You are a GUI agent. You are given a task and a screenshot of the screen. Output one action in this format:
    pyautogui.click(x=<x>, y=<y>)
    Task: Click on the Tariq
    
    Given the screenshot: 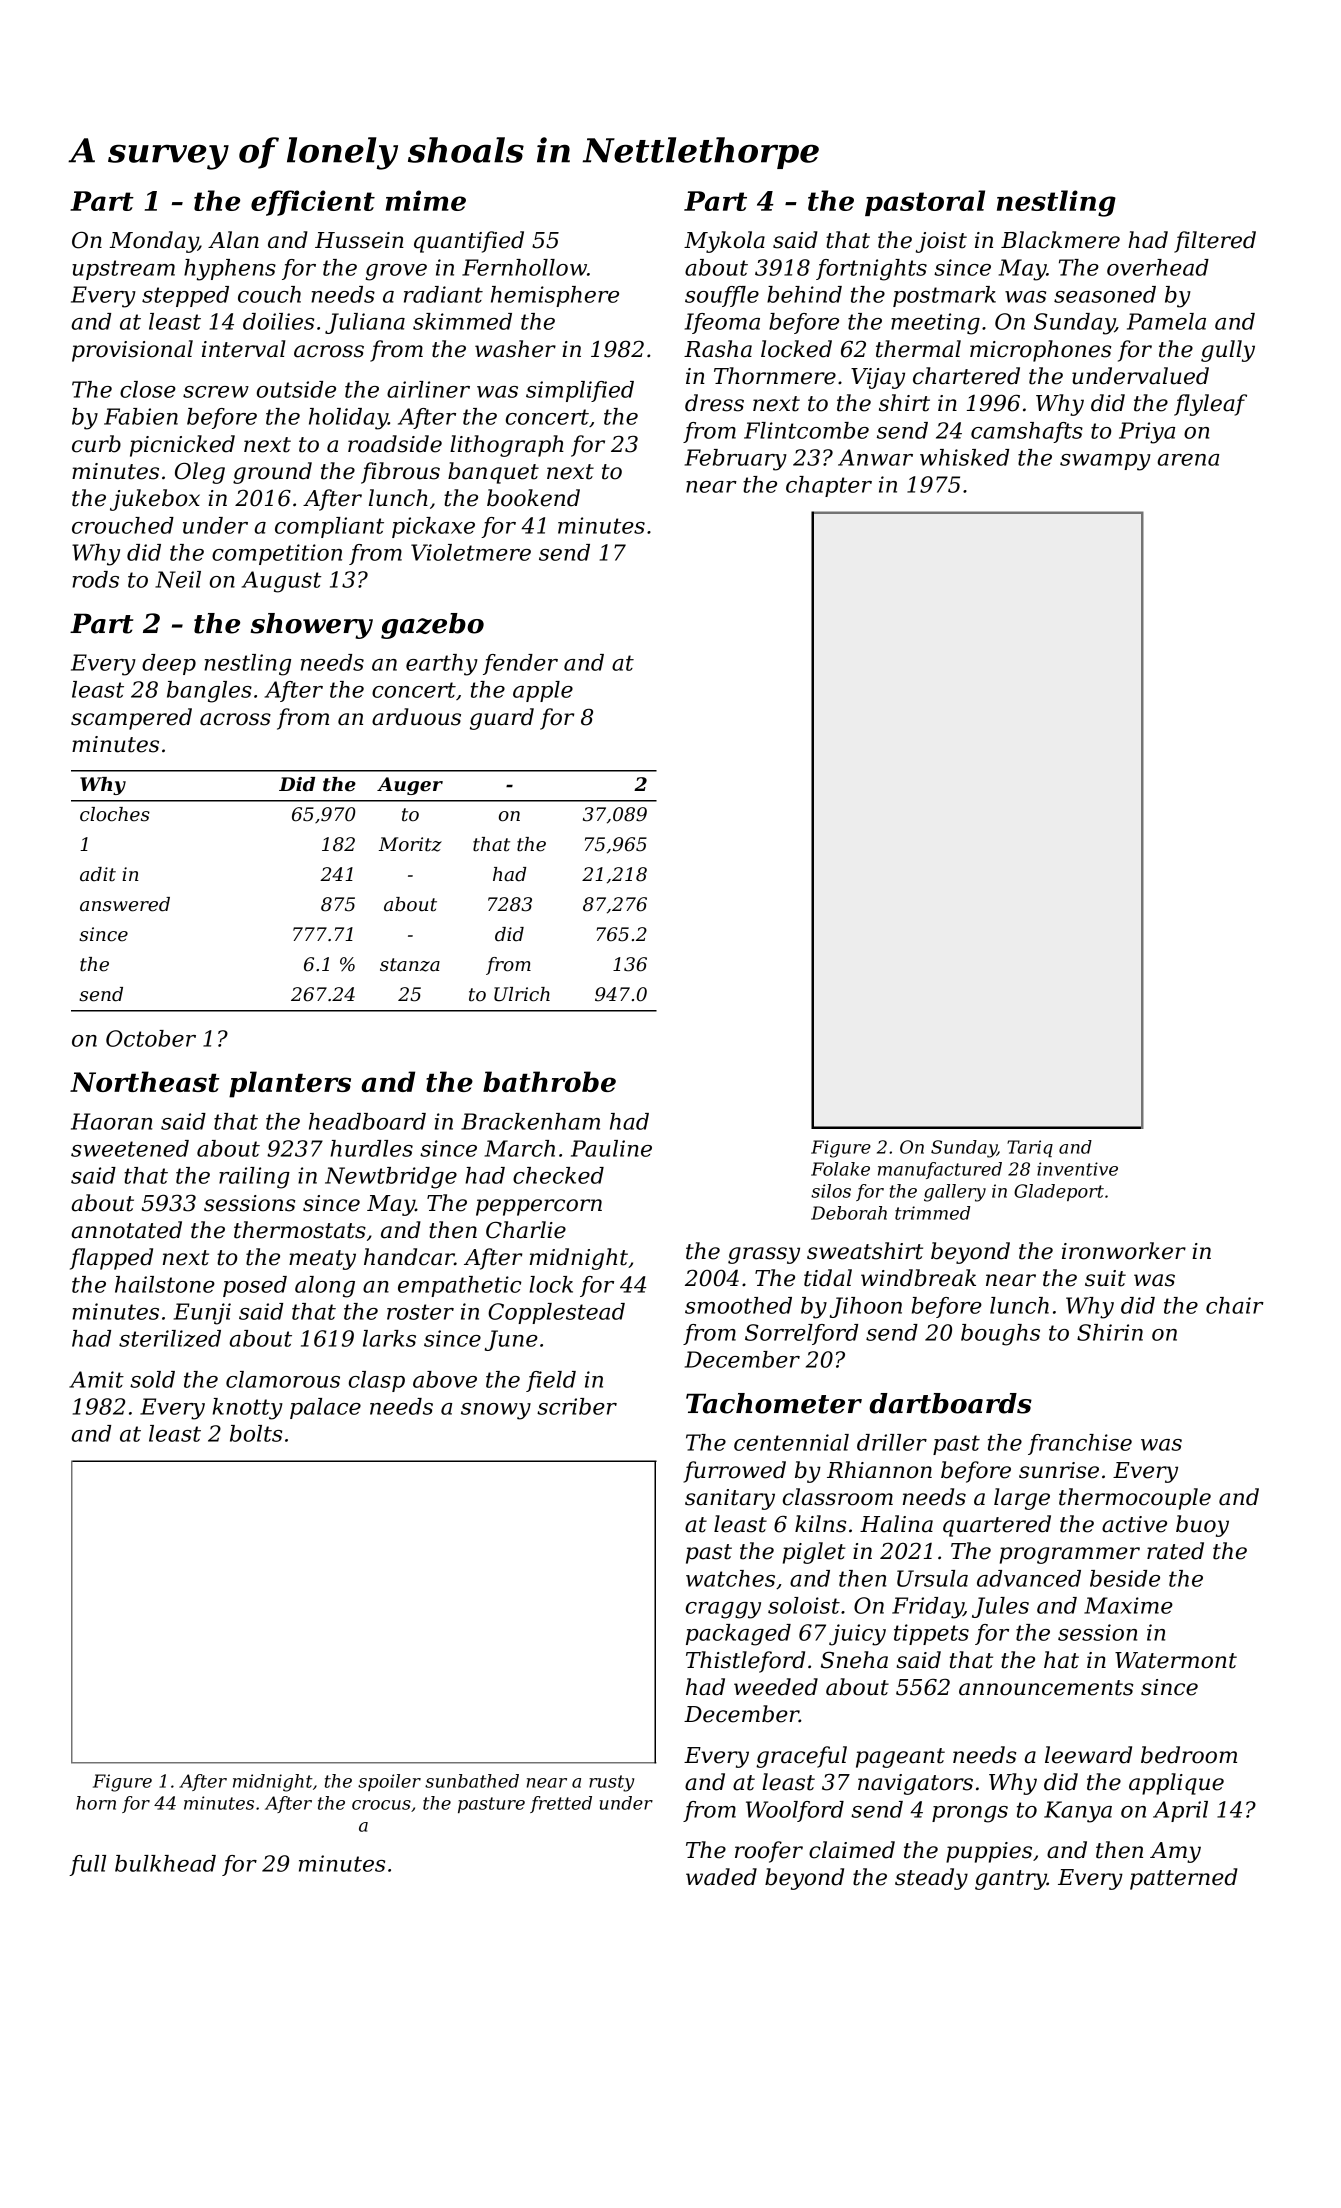 What is the action you would take?
    pyautogui.click(x=1030, y=1148)
